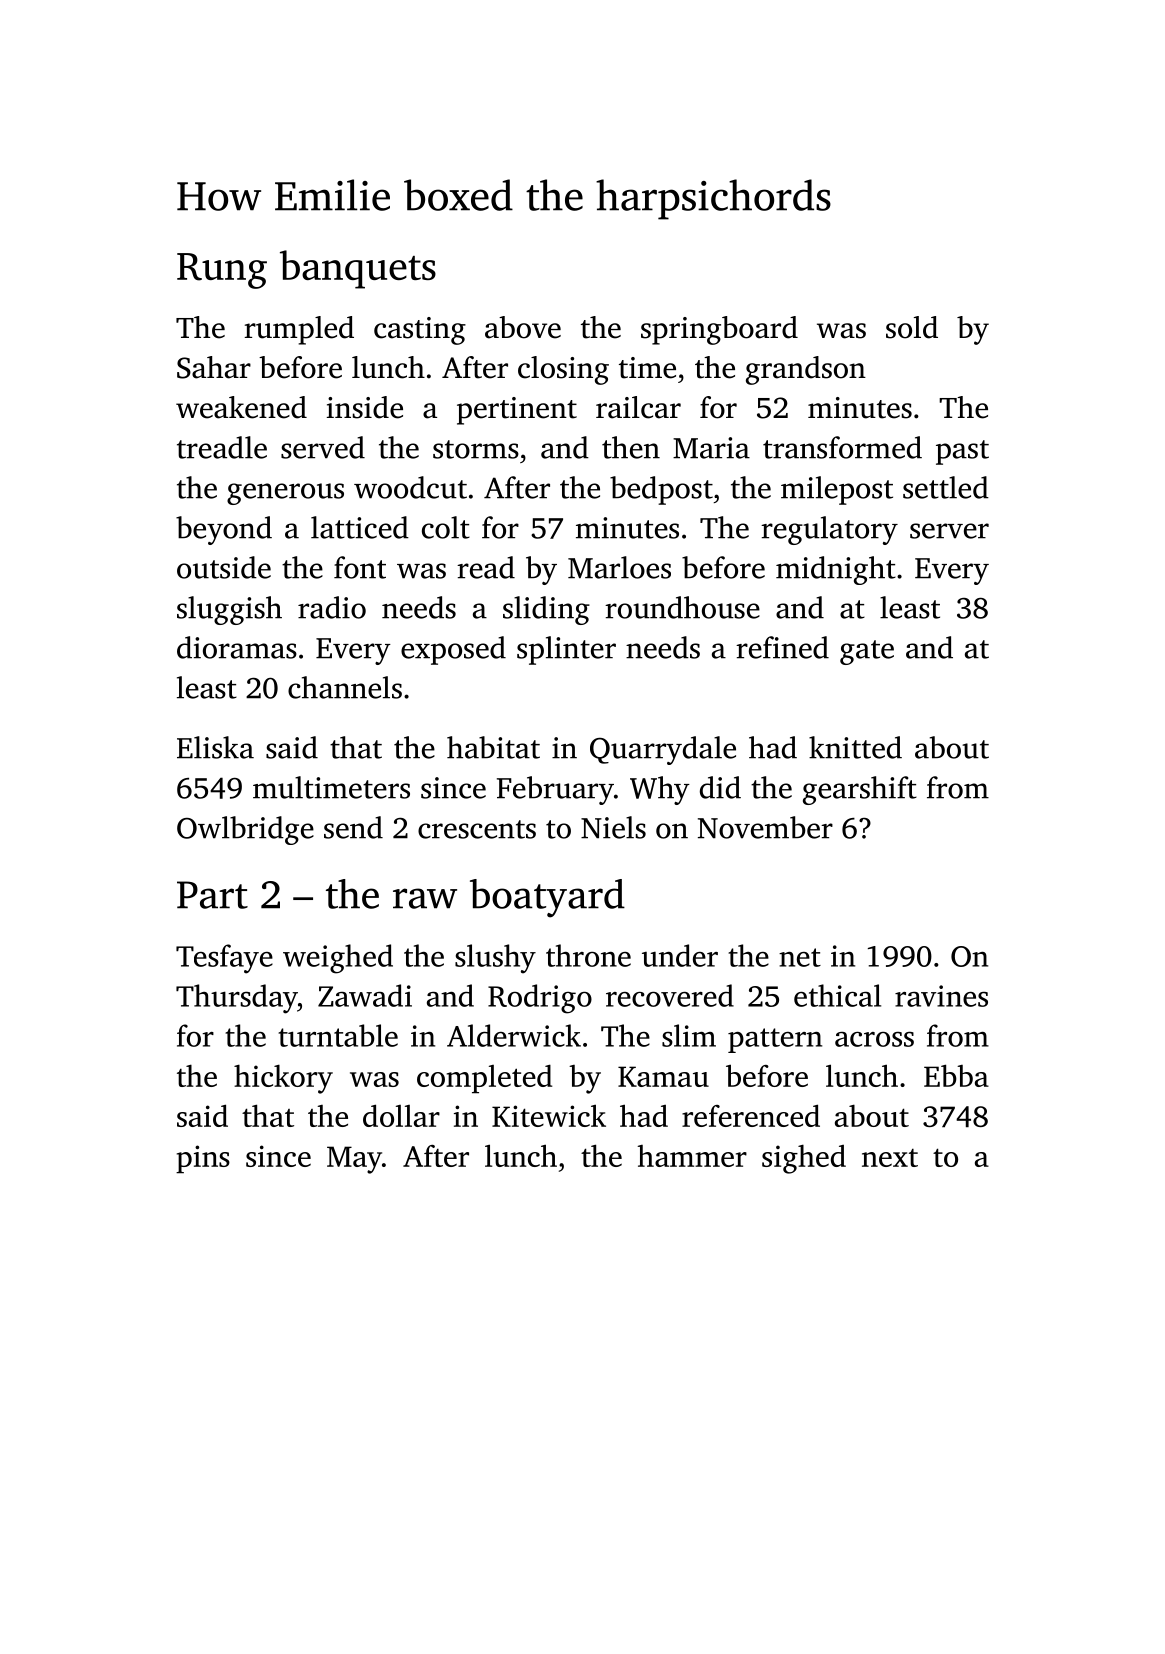 The width and height of the screenshot is (1165, 1654). What do you see at coordinates (354, 1160) in the screenshot?
I see `May` at bounding box center [354, 1160].
